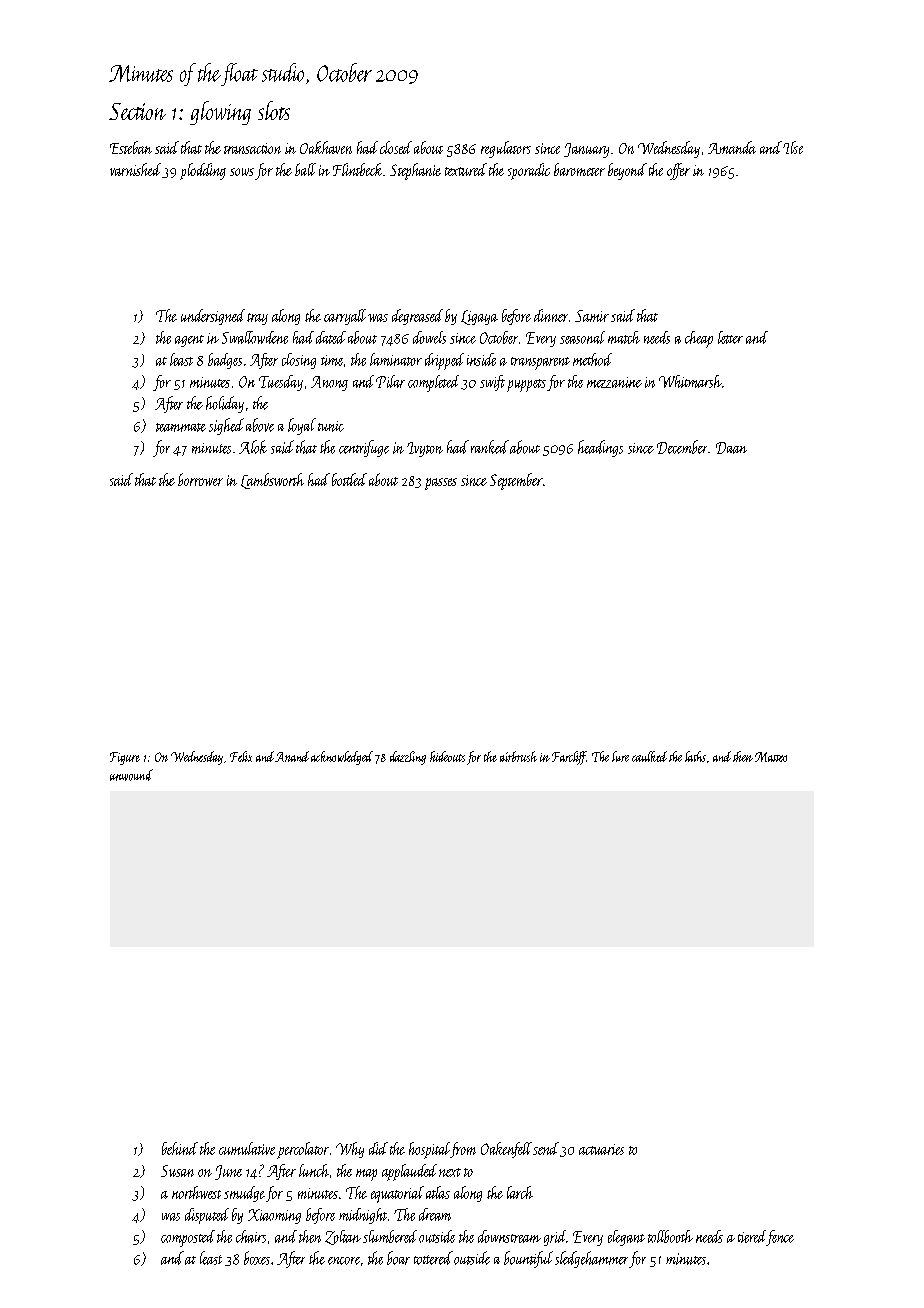 The image size is (924, 1308). I want to click on December, so click(682, 447).
